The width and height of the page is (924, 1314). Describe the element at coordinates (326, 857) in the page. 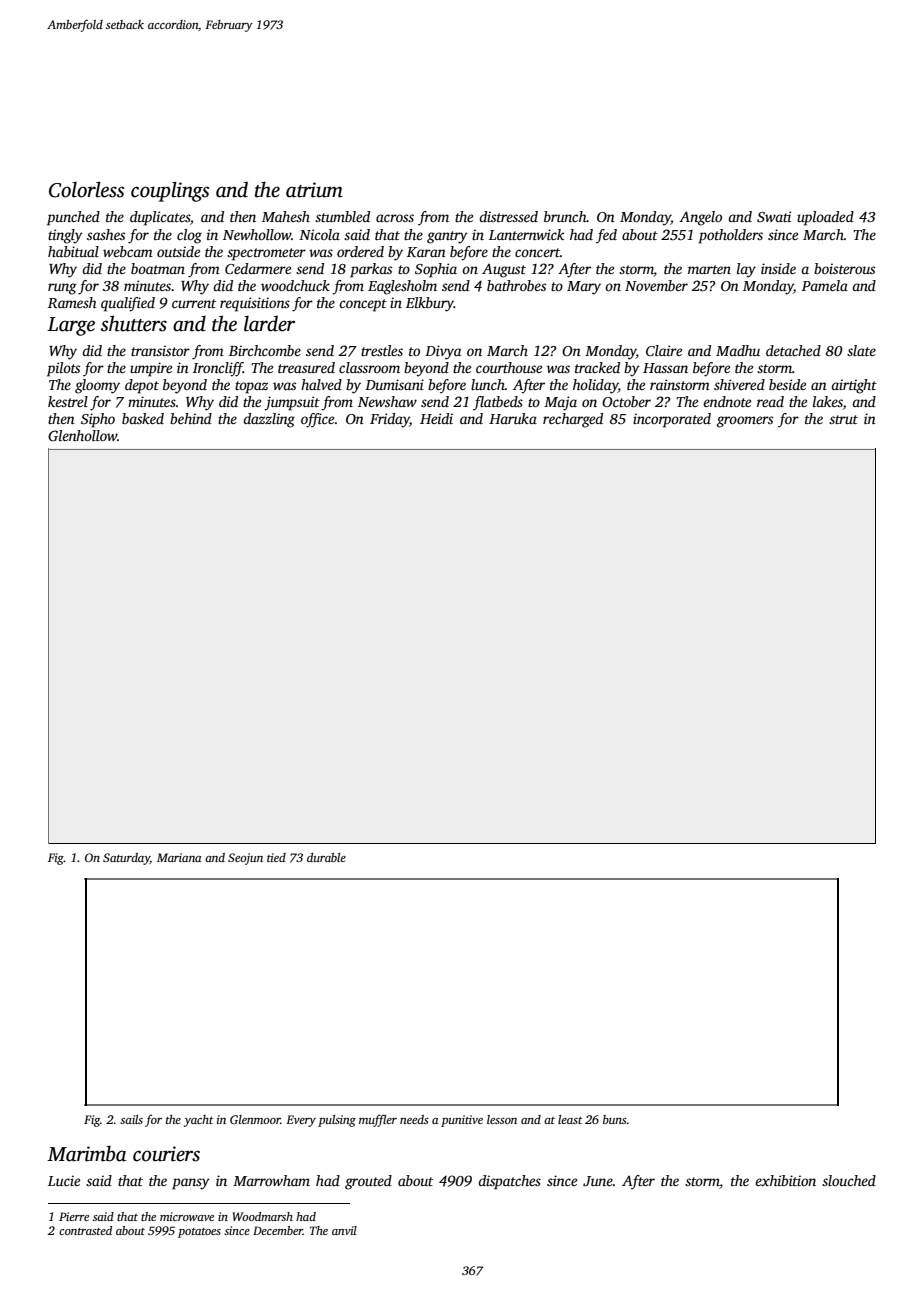

I see `durable` at that location.
